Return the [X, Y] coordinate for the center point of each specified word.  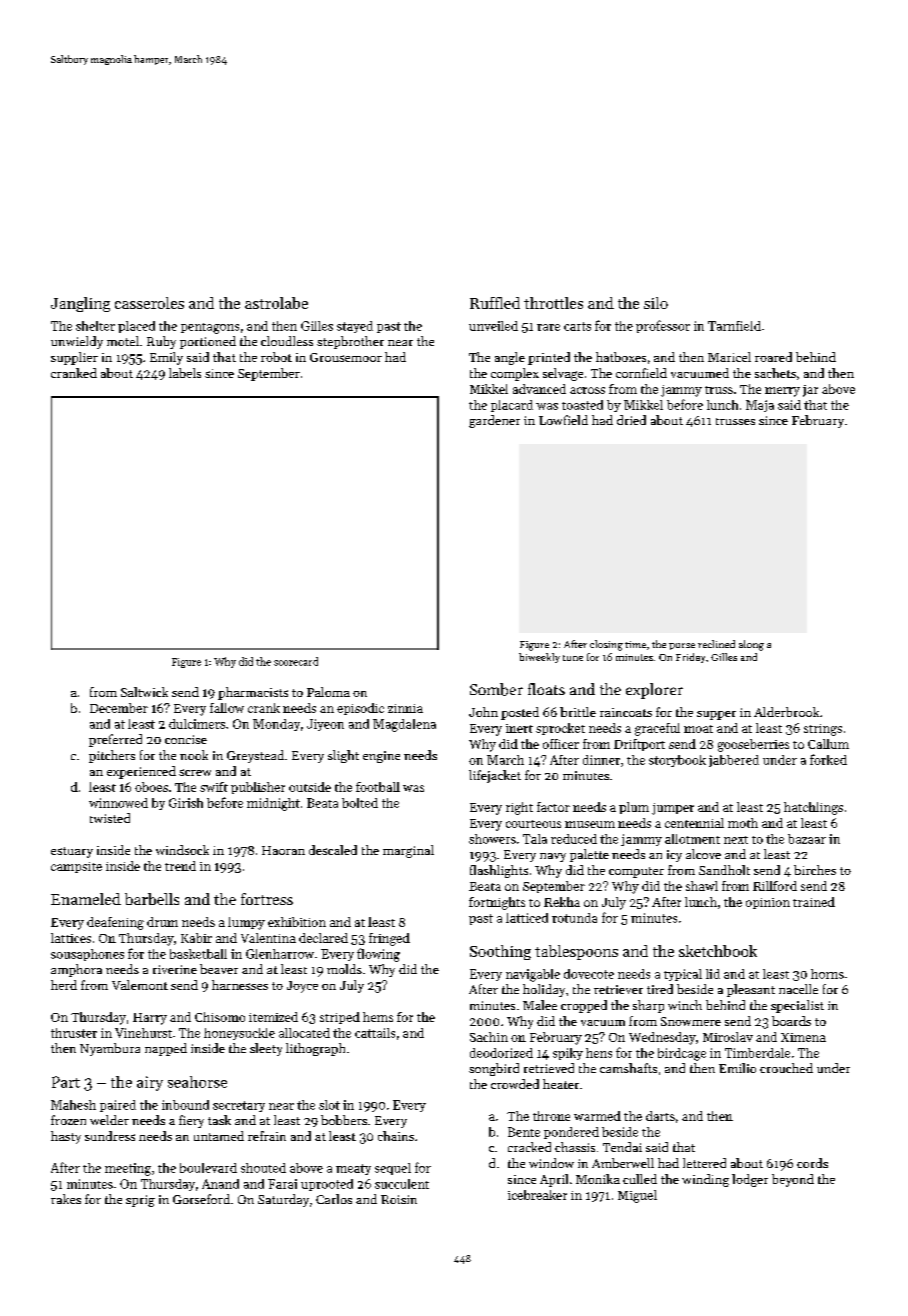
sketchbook [718, 951]
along [751, 645]
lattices [71, 938]
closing [606, 645]
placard [512, 406]
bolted [360, 803]
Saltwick [144, 692]
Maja [760, 406]
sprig [140, 1201]
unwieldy [77, 342]
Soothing [500, 952]
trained [814, 902]
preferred [115, 740]
